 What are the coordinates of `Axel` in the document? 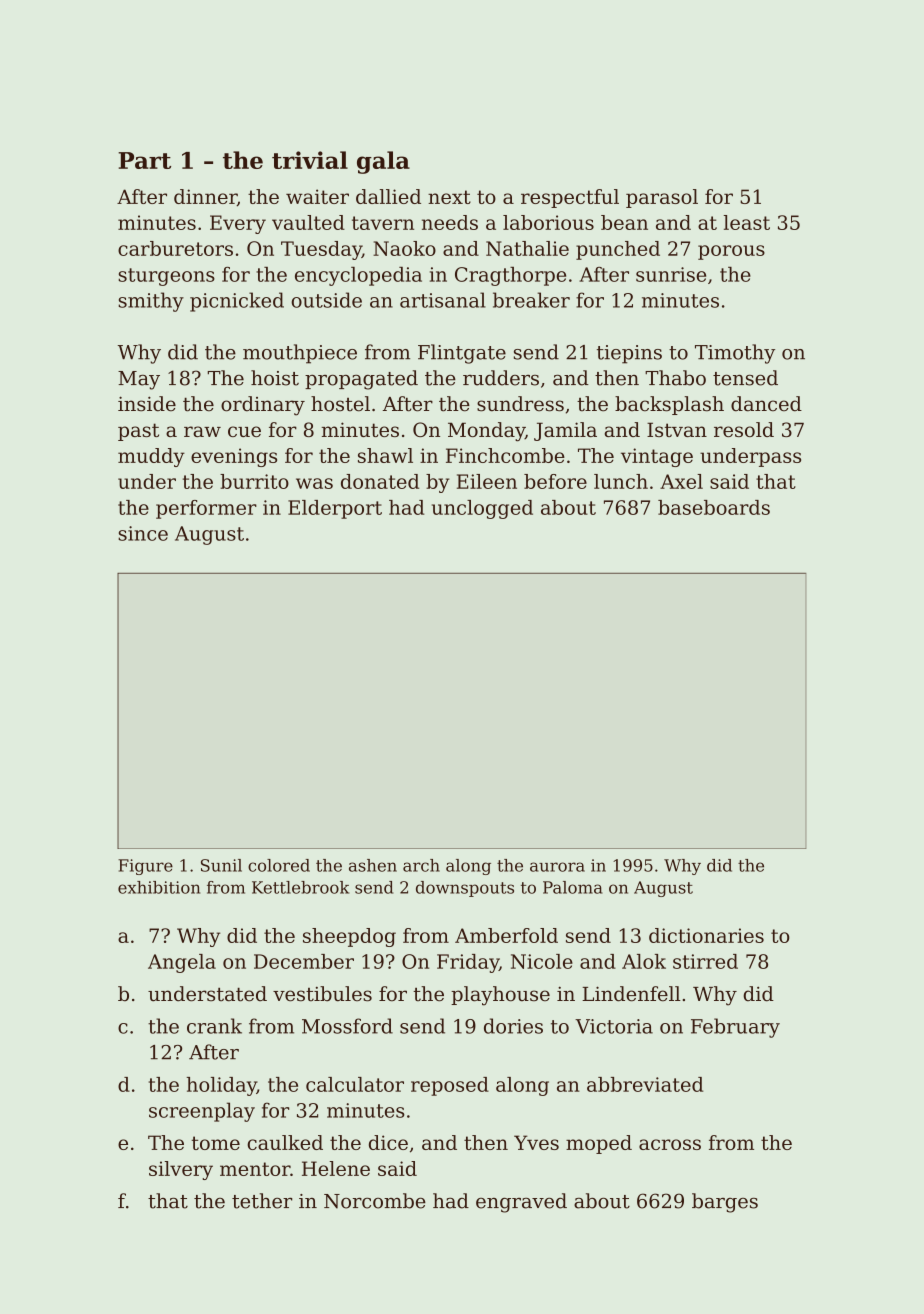 It's located at (681, 481).
